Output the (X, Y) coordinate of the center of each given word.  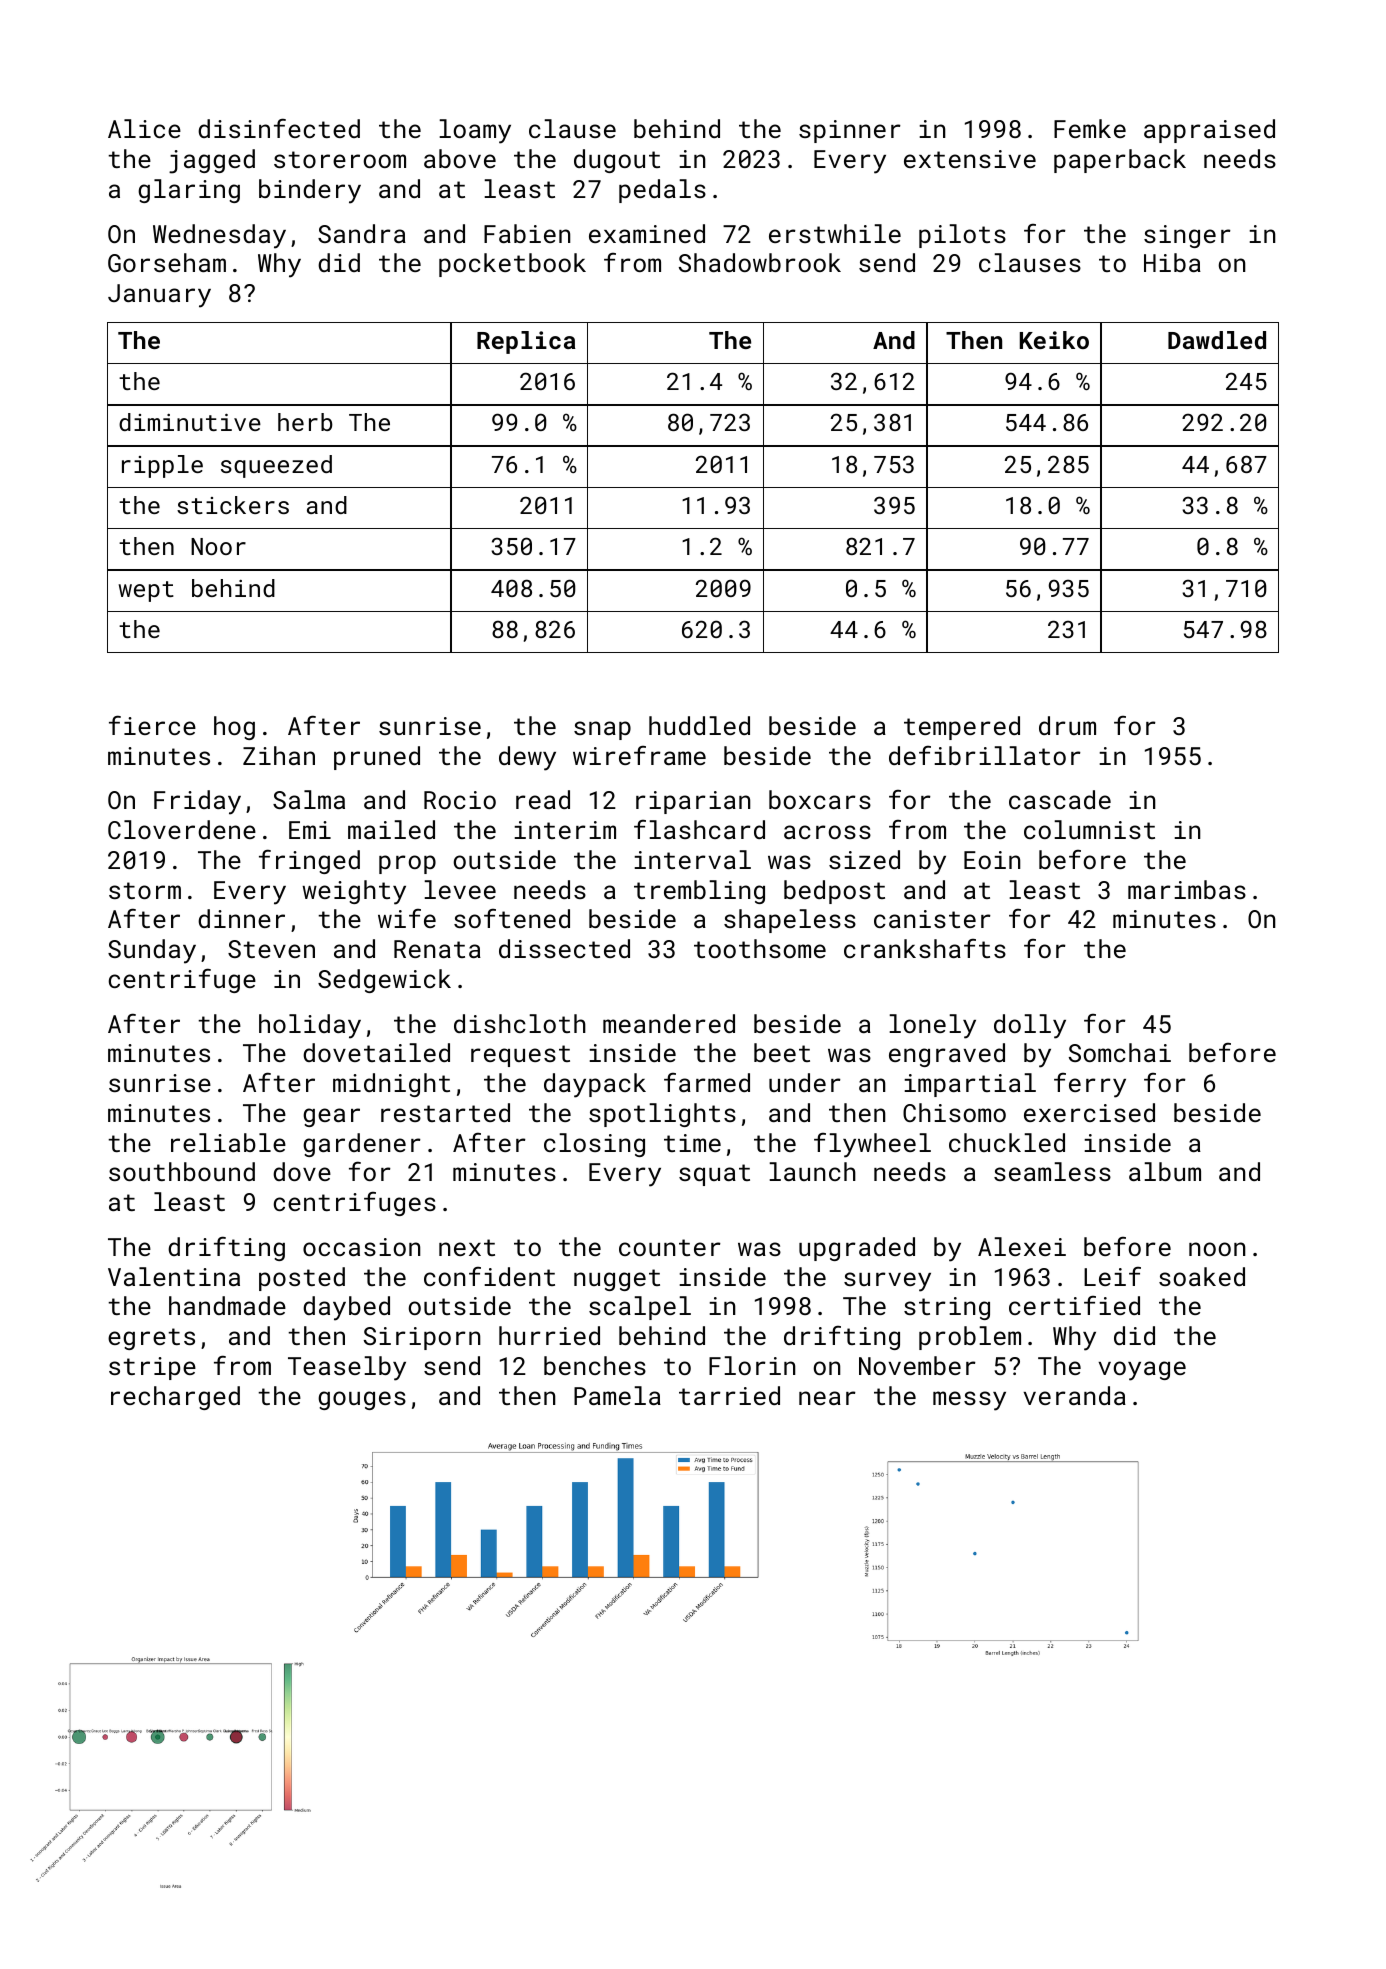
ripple (162, 466)
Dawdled (1217, 340)
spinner (850, 131)
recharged (175, 1398)
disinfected (279, 128)
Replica (526, 342)
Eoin (992, 860)
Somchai (1120, 1052)
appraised (1209, 131)
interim (565, 830)
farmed (707, 1082)
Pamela (617, 1395)
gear (331, 1117)
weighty (354, 892)
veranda (1074, 1395)
